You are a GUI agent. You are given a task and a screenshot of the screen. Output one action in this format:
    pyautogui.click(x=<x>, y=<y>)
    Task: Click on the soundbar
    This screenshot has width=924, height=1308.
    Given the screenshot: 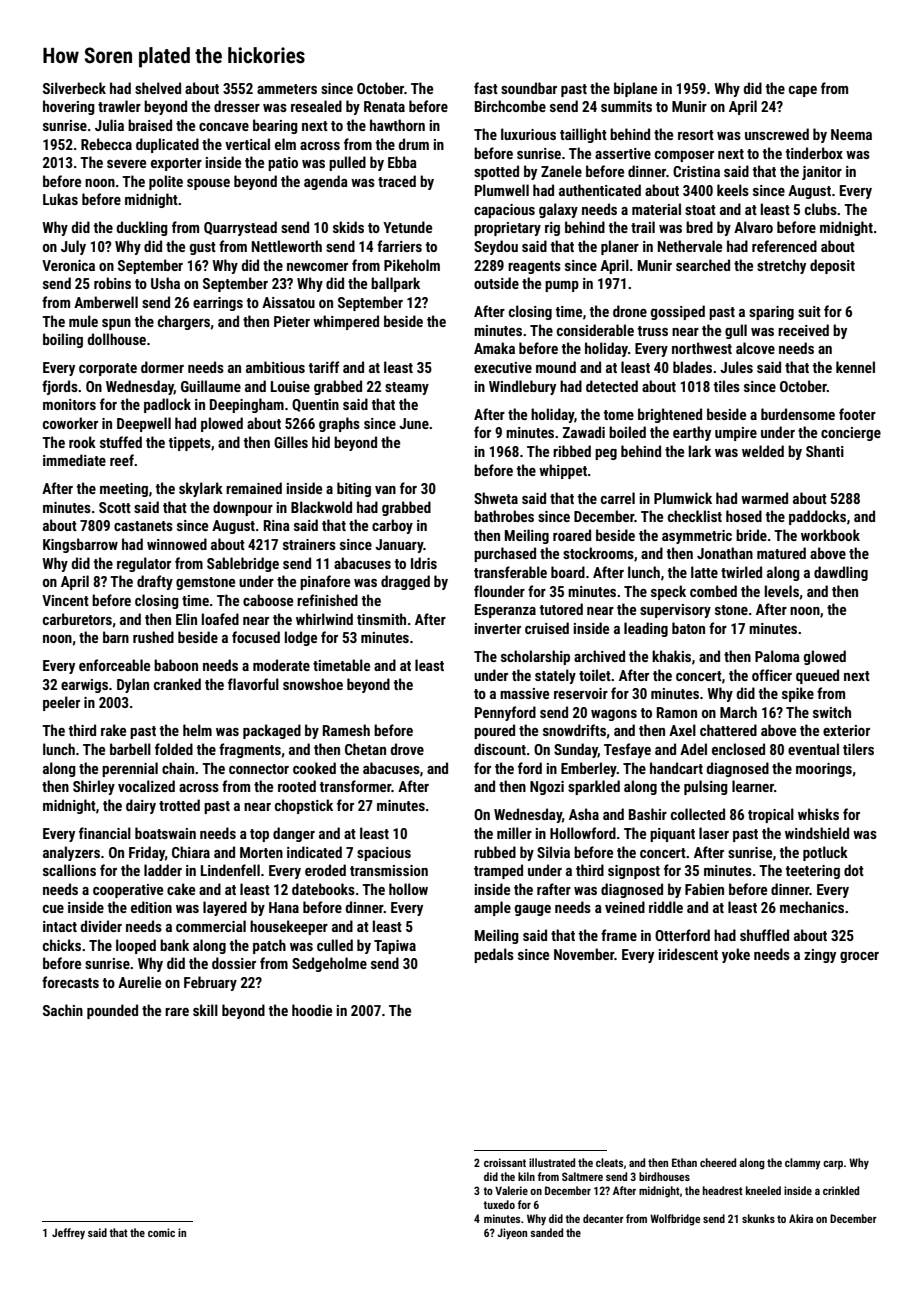 What is the action you would take?
    pyautogui.click(x=529, y=88)
